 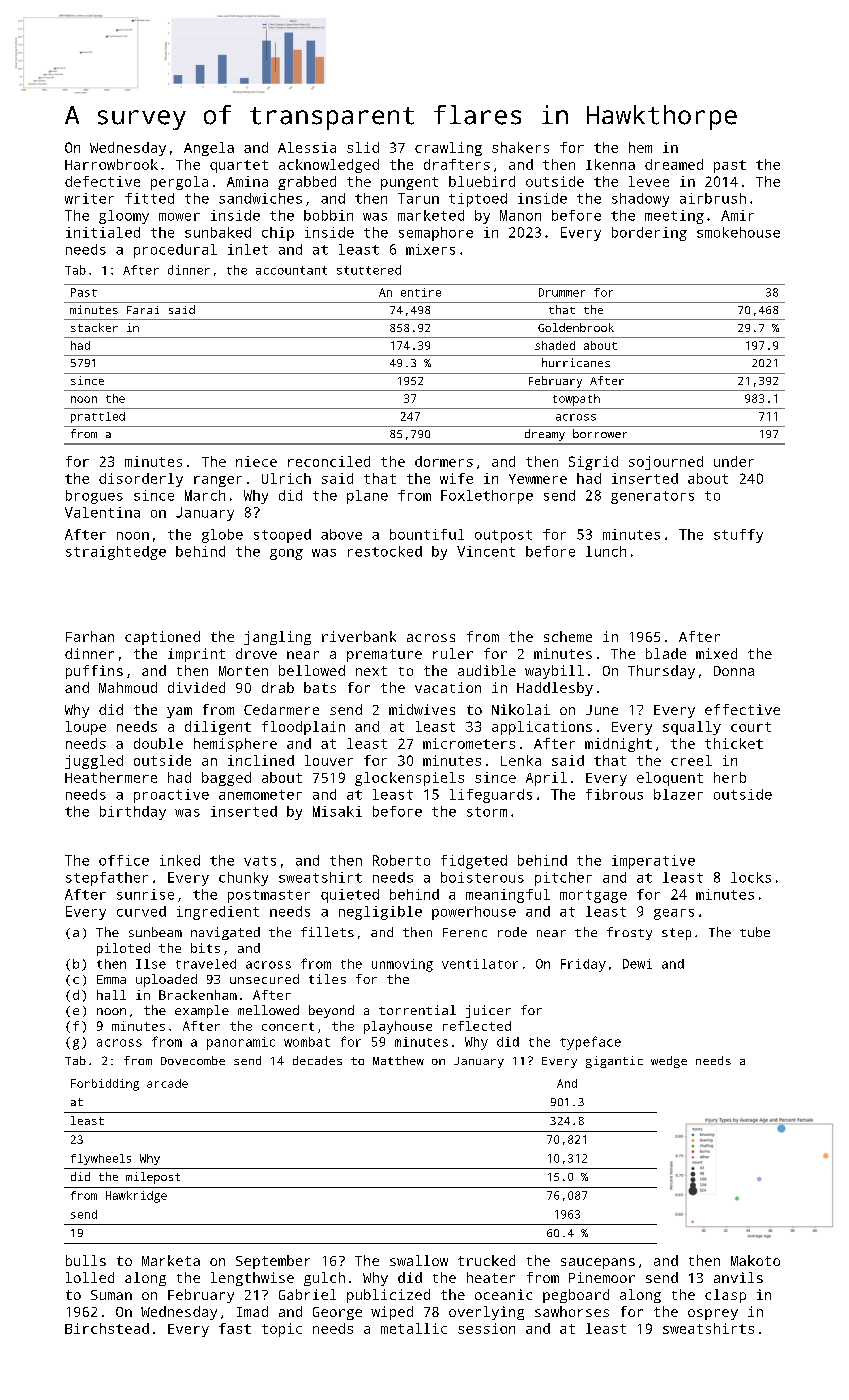 What do you see at coordinates (542, 728) in the screenshot?
I see `applications` at bounding box center [542, 728].
